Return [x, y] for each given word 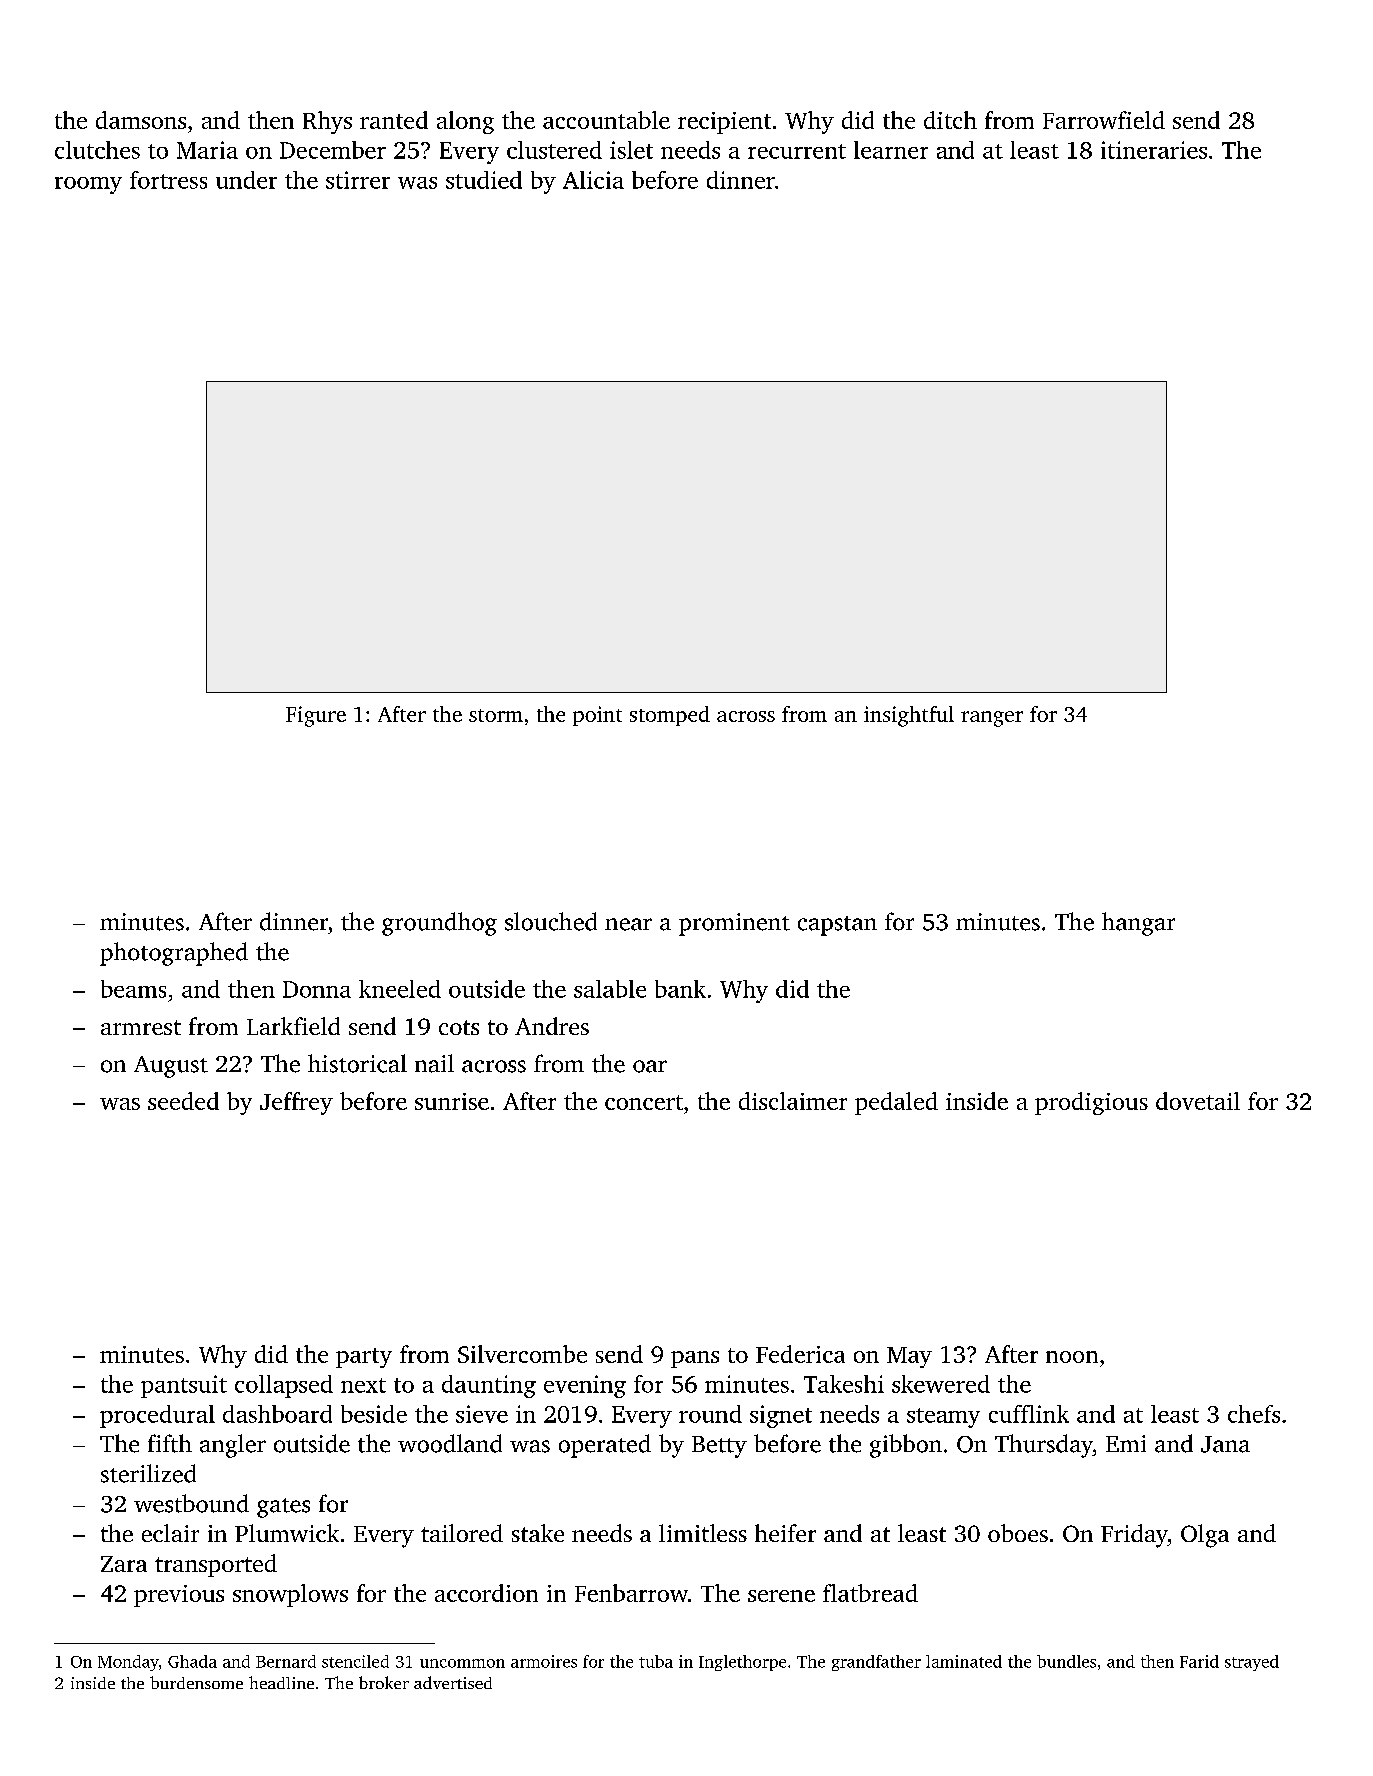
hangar [1138, 924]
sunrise [452, 1101]
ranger [992, 719]
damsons [141, 120]
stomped [670, 716]
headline [281, 1682]
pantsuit [184, 1386]
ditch [950, 120]
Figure [316, 716]
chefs [1254, 1414]
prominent [734, 924]
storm [496, 715]
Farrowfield [1104, 120]
